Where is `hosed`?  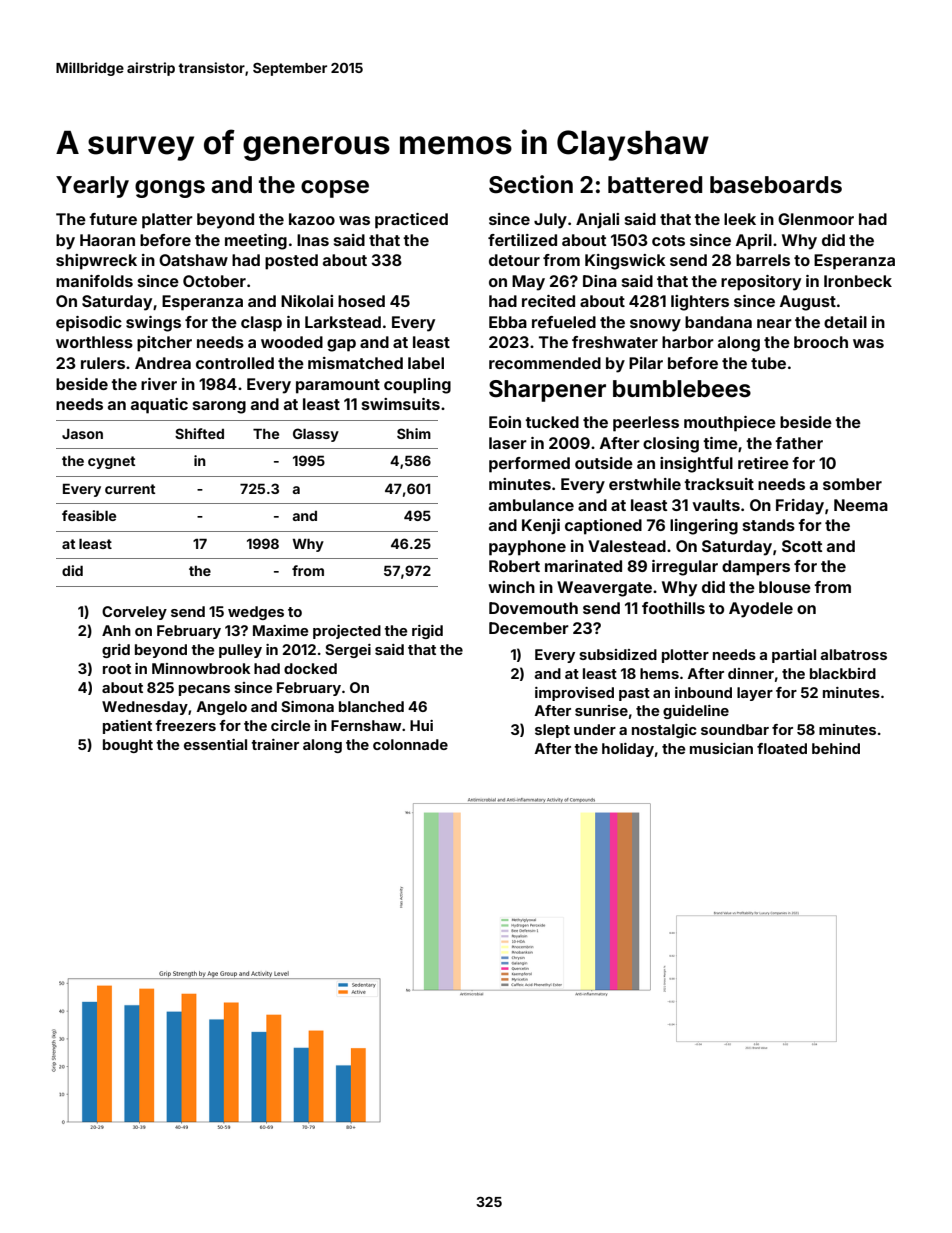 hosed is located at coordinates (361, 301).
